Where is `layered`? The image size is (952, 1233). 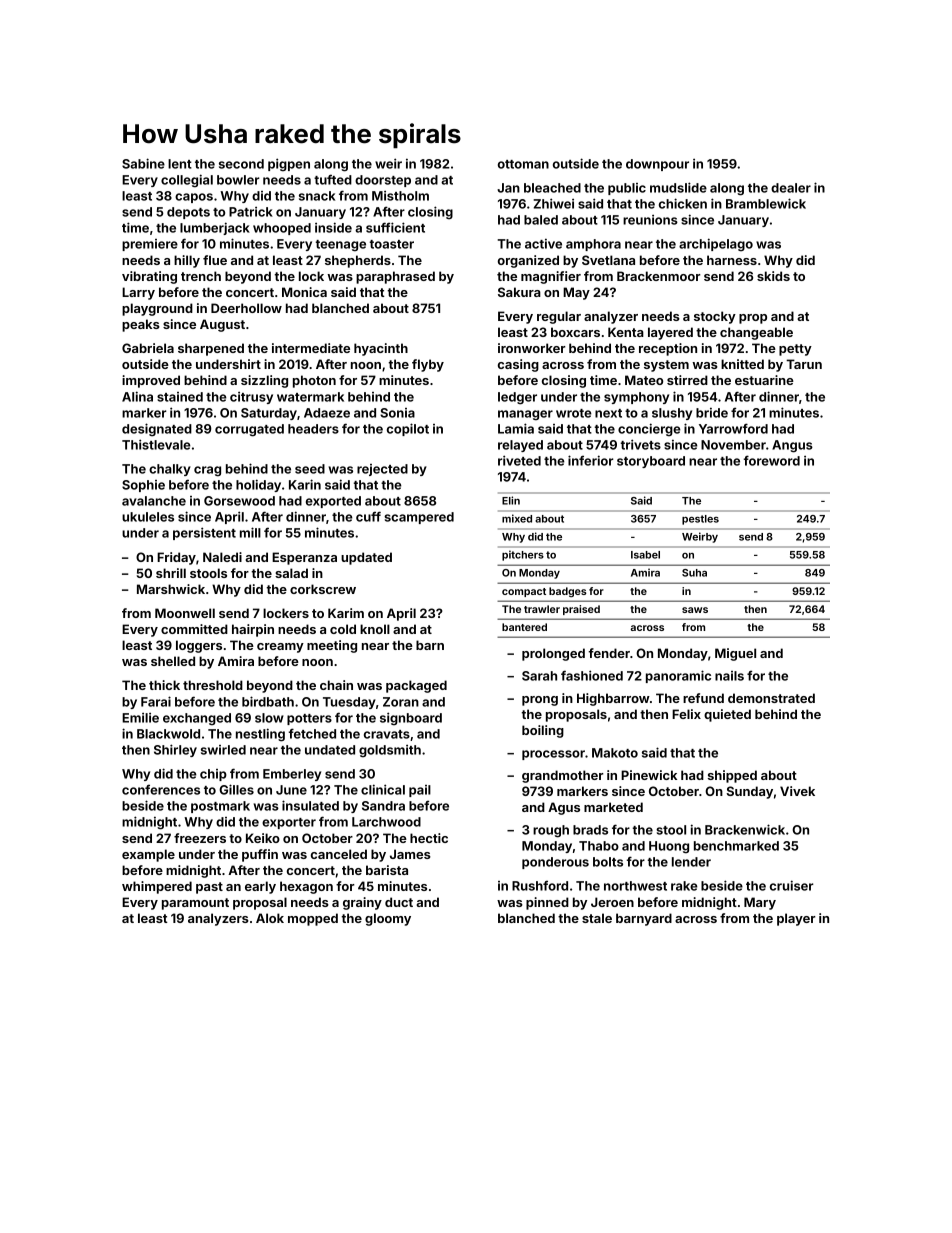
layered is located at coordinates (670, 333).
